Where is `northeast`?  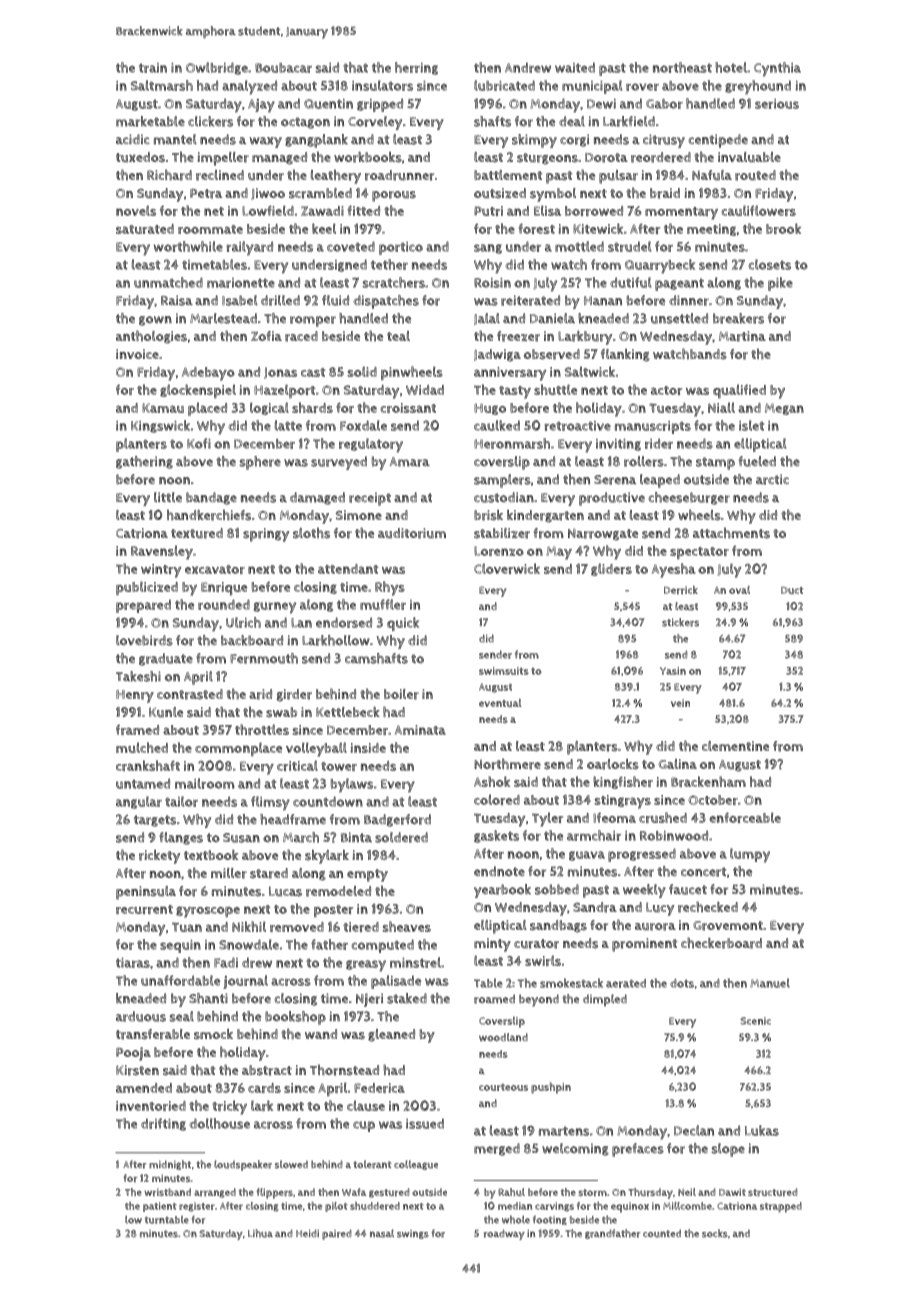 northeast is located at coordinates (682, 67).
